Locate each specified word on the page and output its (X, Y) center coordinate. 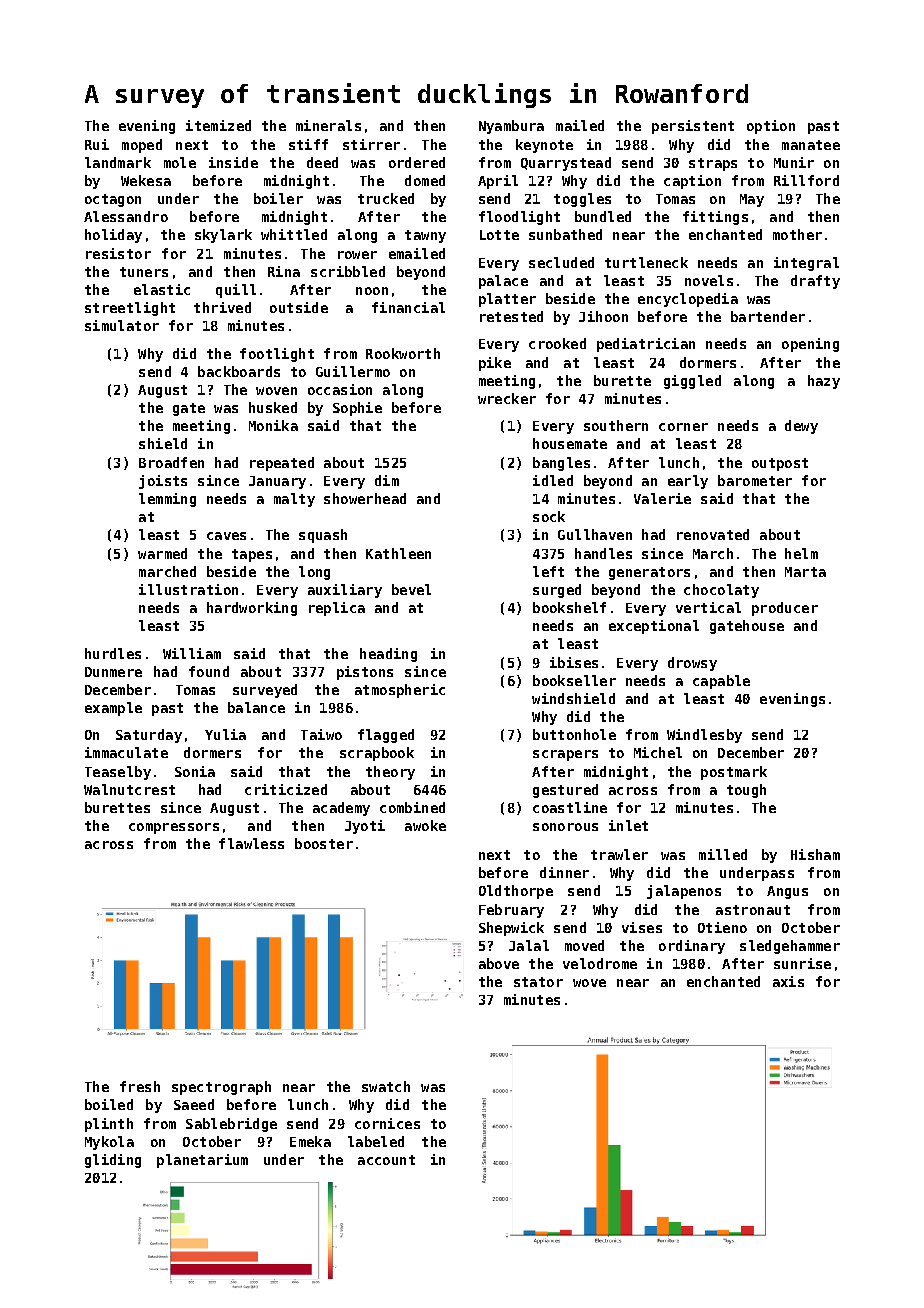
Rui (97, 144)
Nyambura (511, 127)
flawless (251, 843)
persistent (693, 127)
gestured (565, 791)
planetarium (202, 1161)
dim (387, 480)
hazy (824, 382)
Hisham (815, 854)
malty (294, 500)
